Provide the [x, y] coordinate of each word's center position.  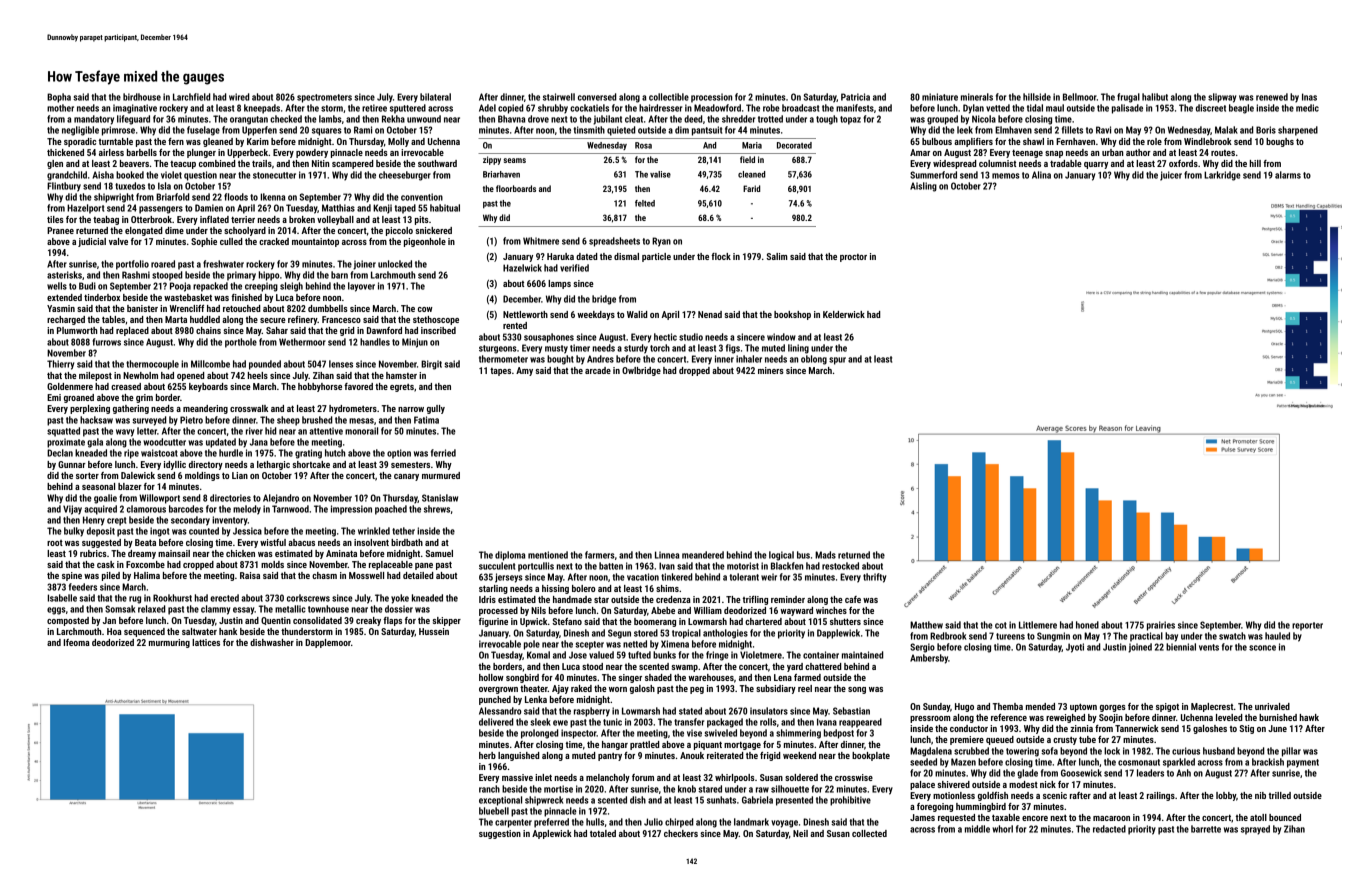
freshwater [223, 264]
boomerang [655, 622]
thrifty [874, 578]
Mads [825, 555]
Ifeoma [77, 642]
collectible [669, 97]
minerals [977, 97]
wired [239, 97]
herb [487, 755]
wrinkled [374, 531]
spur [837, 361]
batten [611, 566]
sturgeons [497, 349]
